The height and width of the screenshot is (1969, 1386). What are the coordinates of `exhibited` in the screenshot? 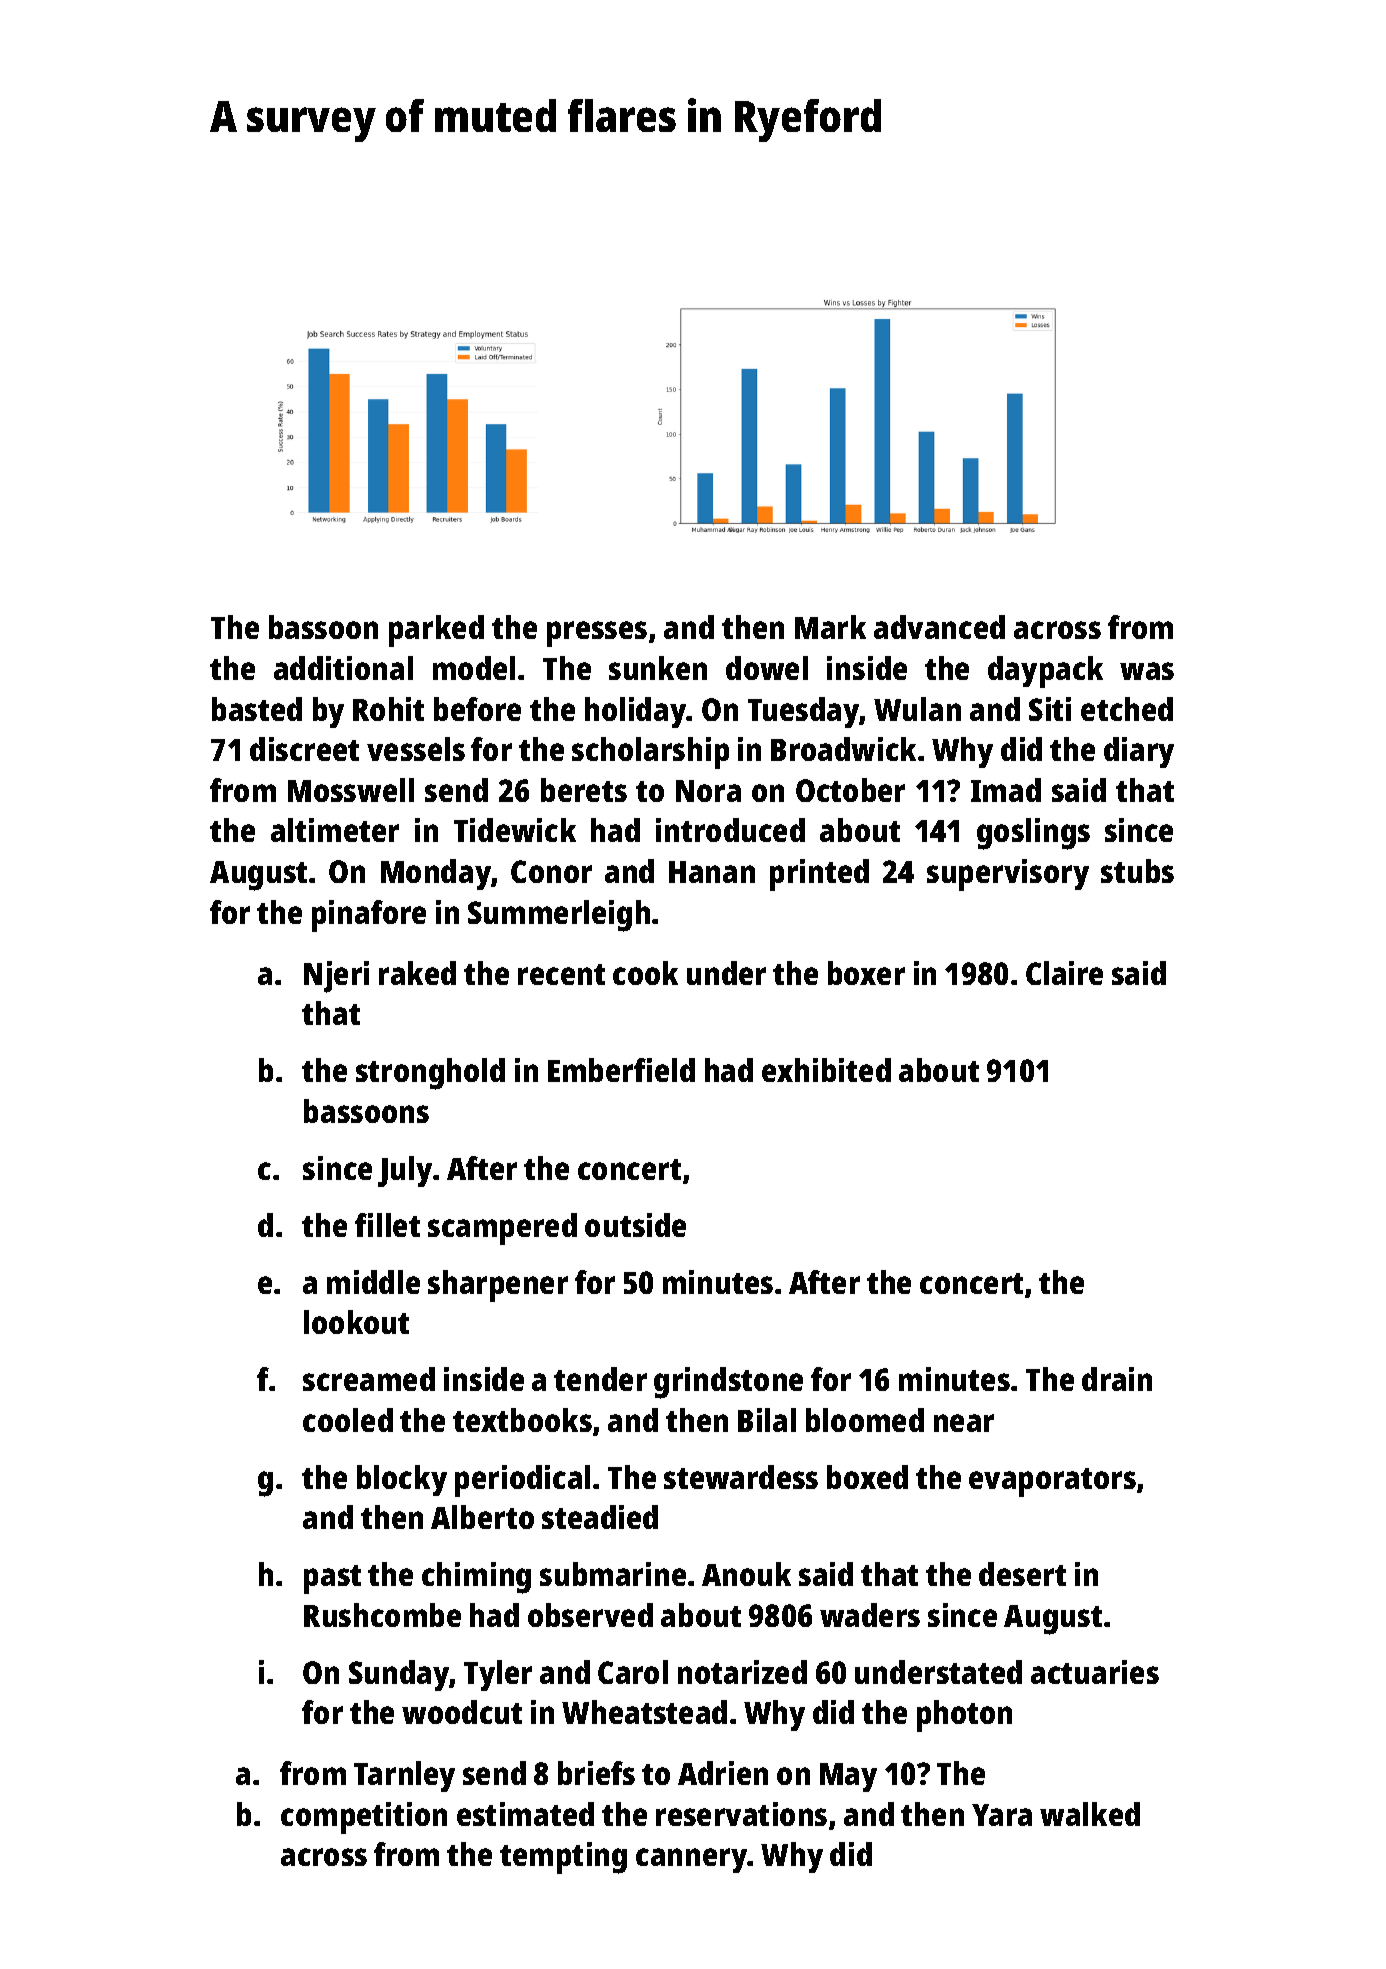 It's located at (826, 1070).
